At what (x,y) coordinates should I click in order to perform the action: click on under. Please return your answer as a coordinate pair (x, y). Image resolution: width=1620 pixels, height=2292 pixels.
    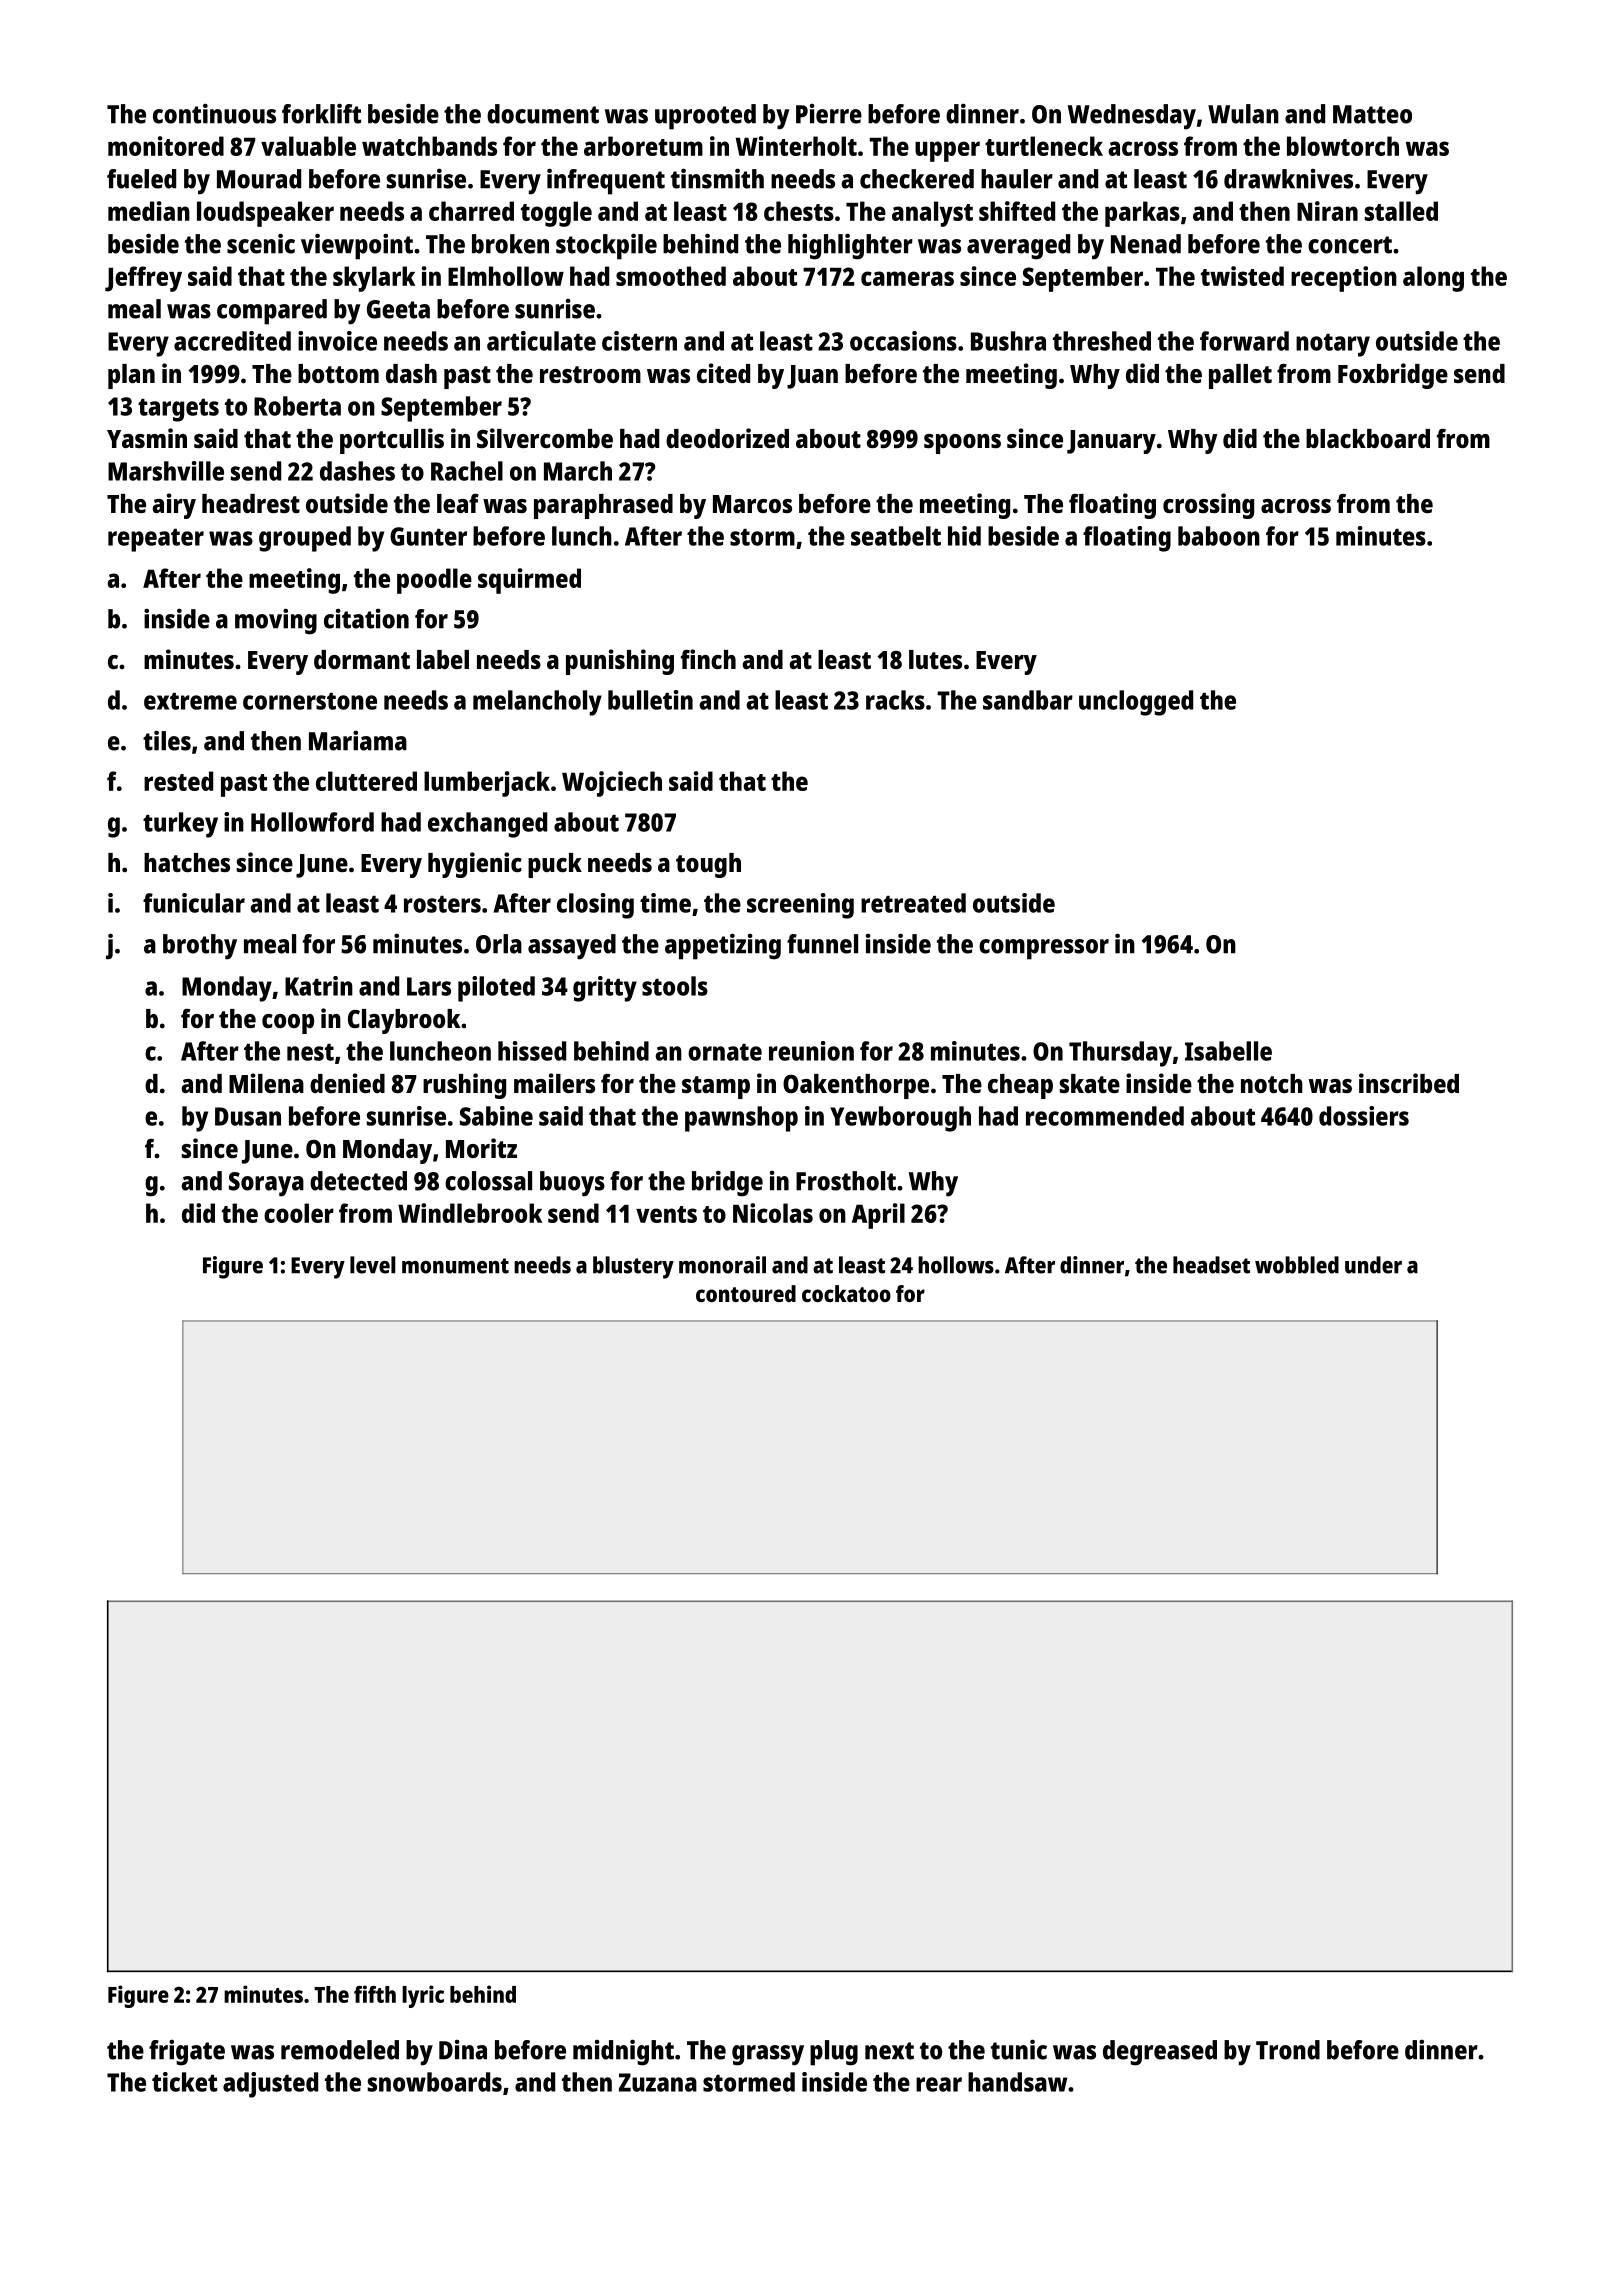
    Looking at the image, I should click on (1373, 1265).
